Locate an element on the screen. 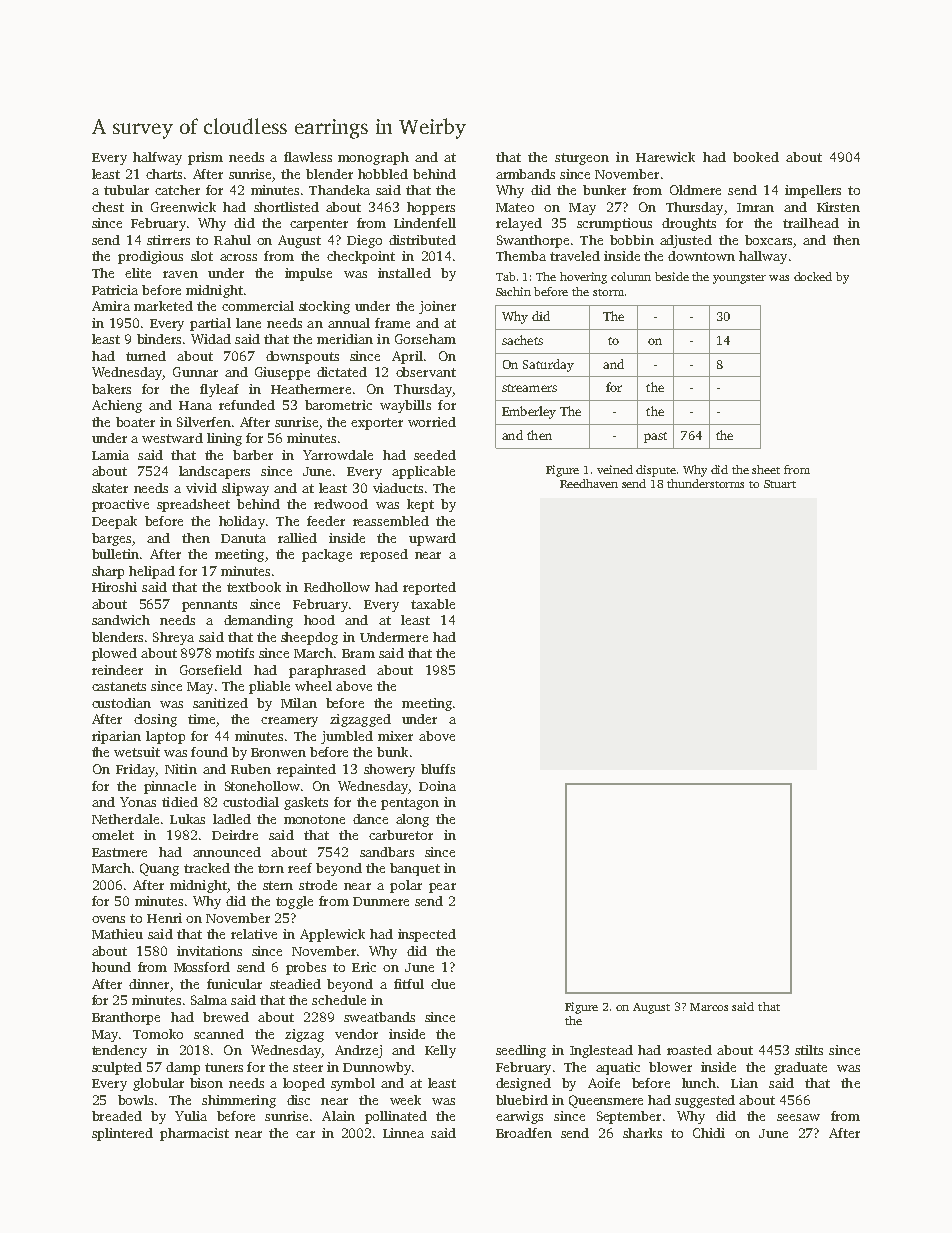 This screenshot has height=1233, width=952. Bram is located at coordinates (358, 653).
